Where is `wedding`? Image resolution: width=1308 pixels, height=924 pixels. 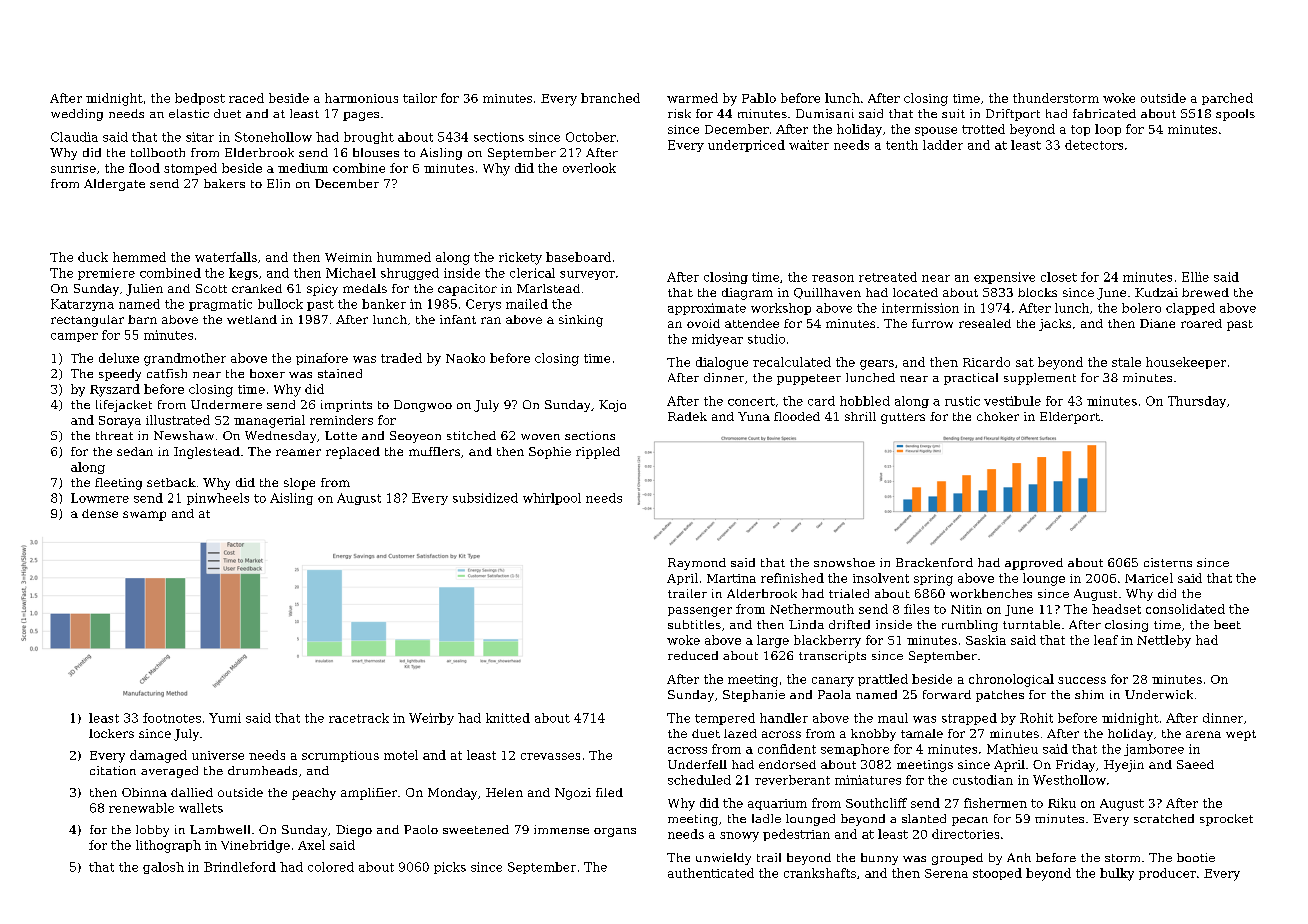 wedding is located at coordinates (77, 115).
